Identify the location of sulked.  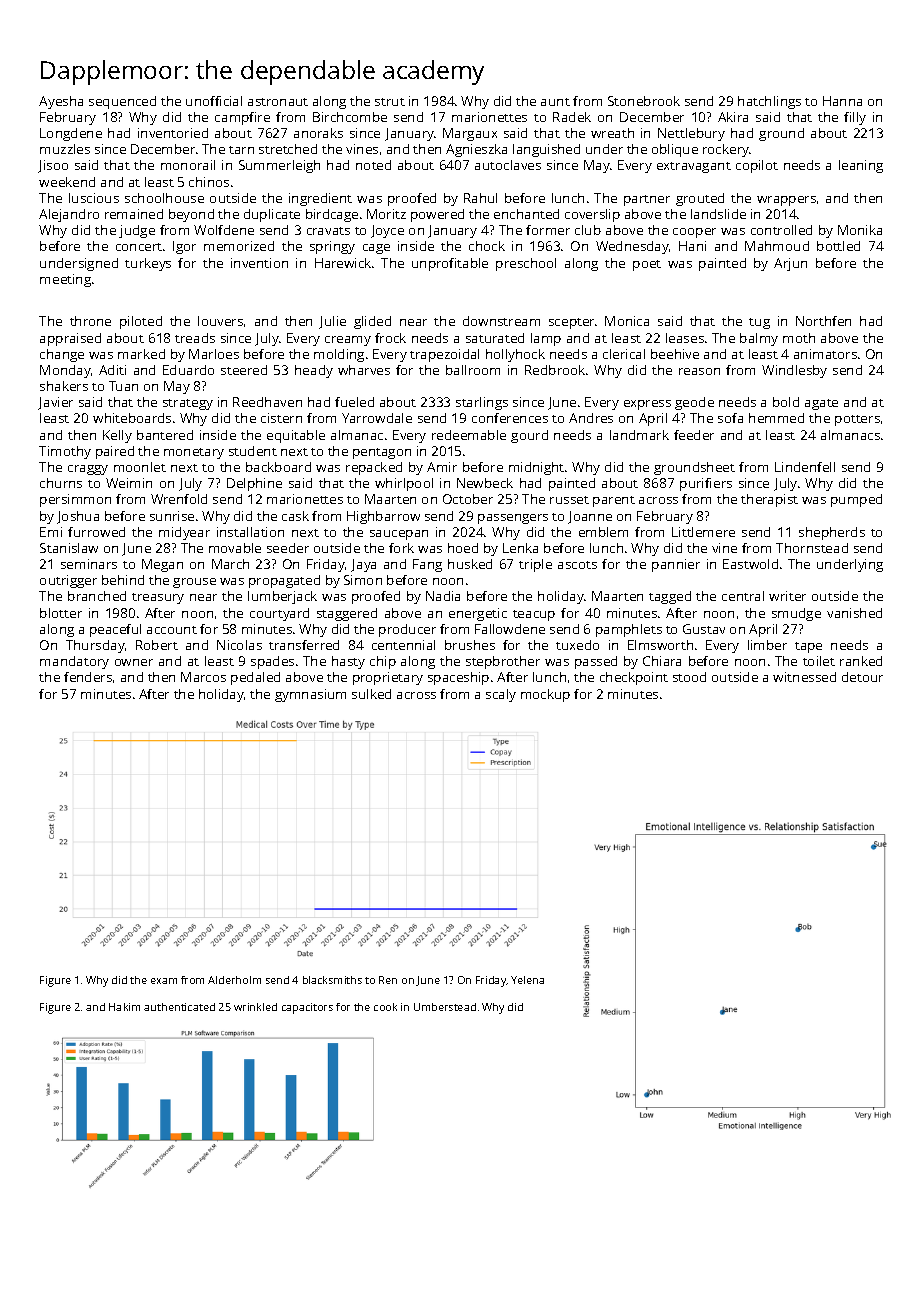
(371, 694).
